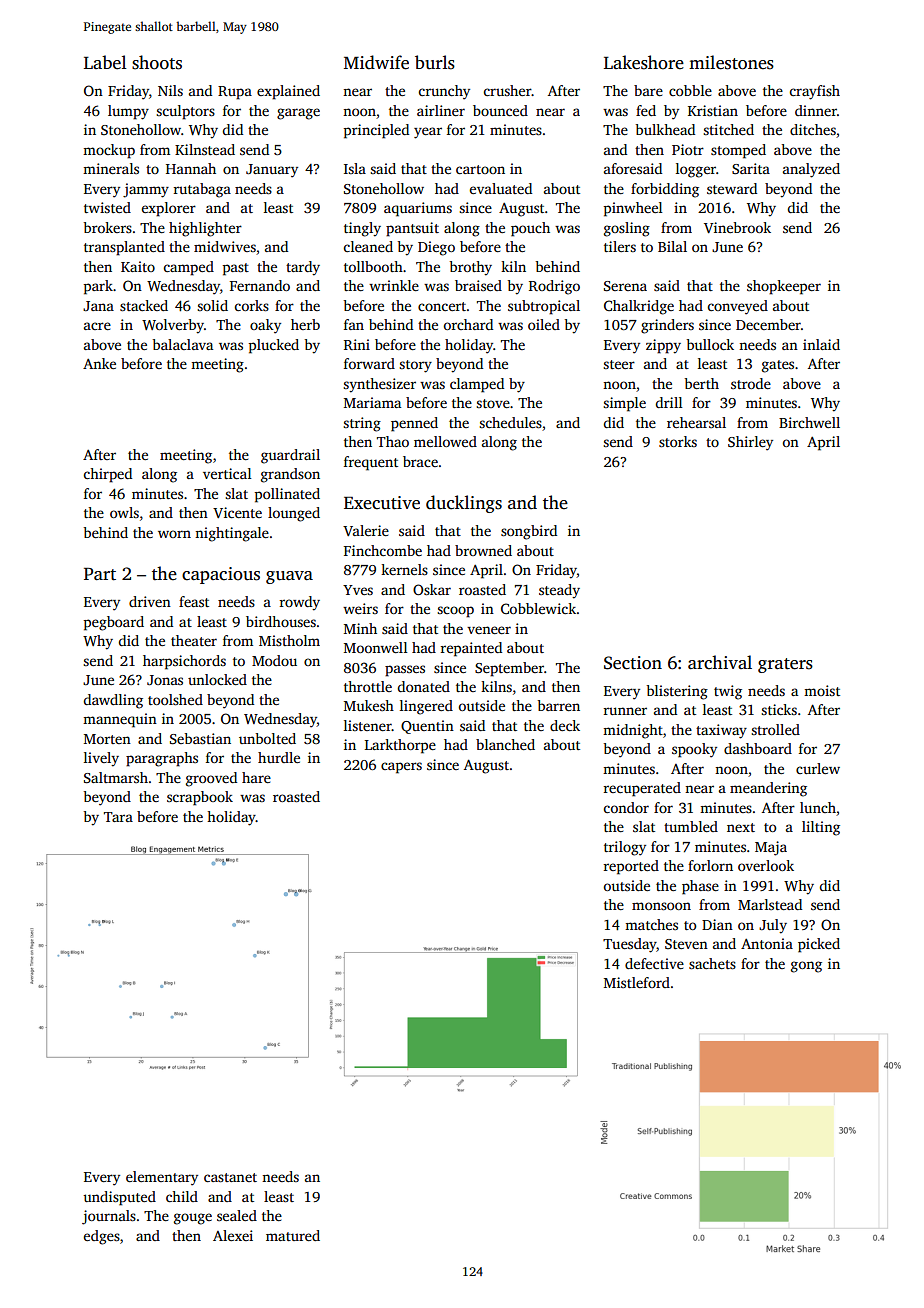 This screenshot has height=1308, width=924. What do you see at coordinates (169, 209) in the screenshot?
I see `explorer` at bounding box center [169, 209].
